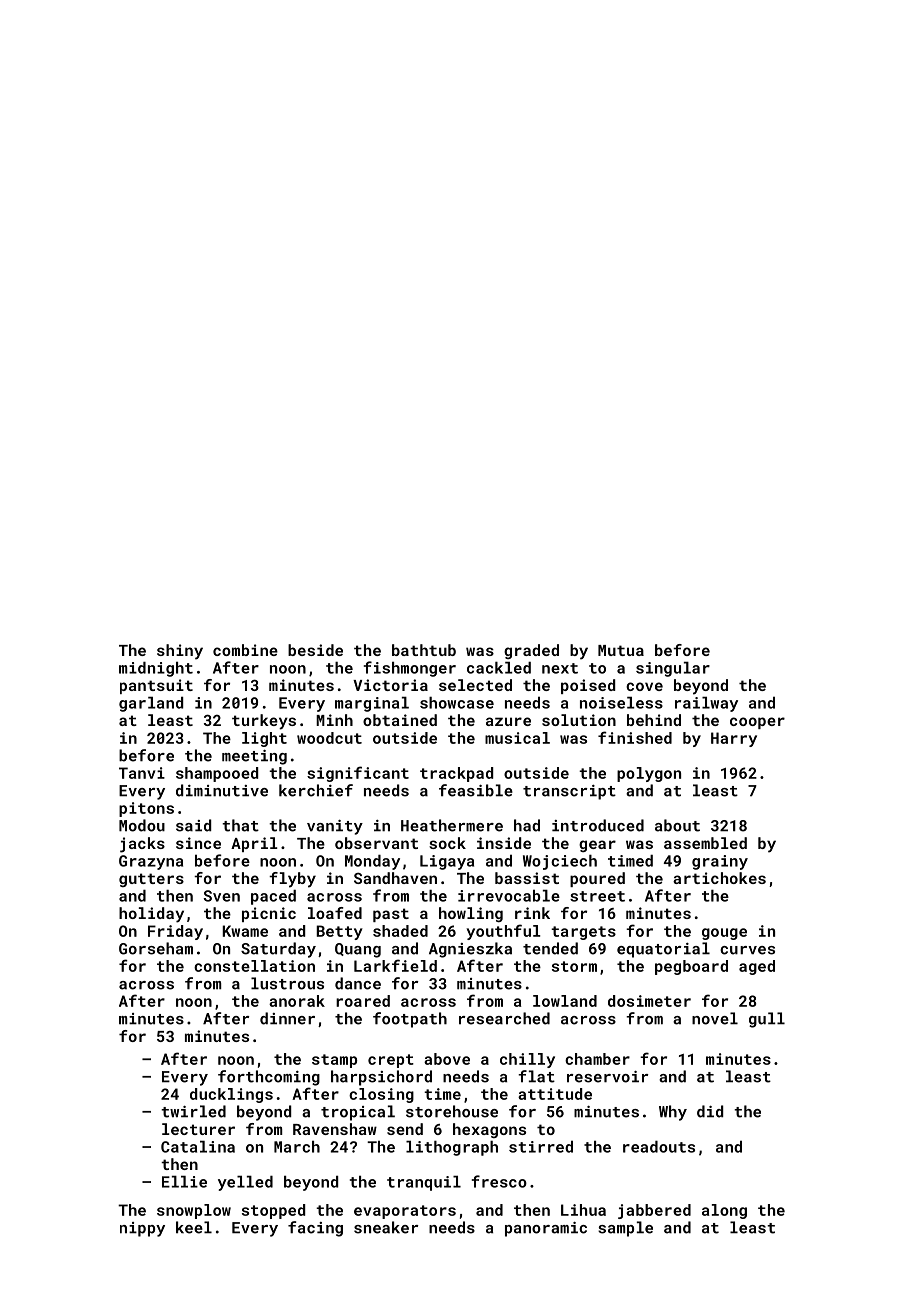 The width and height of the screenshot is (908, 1316). I want to click on Friday, so click(175, 932).
